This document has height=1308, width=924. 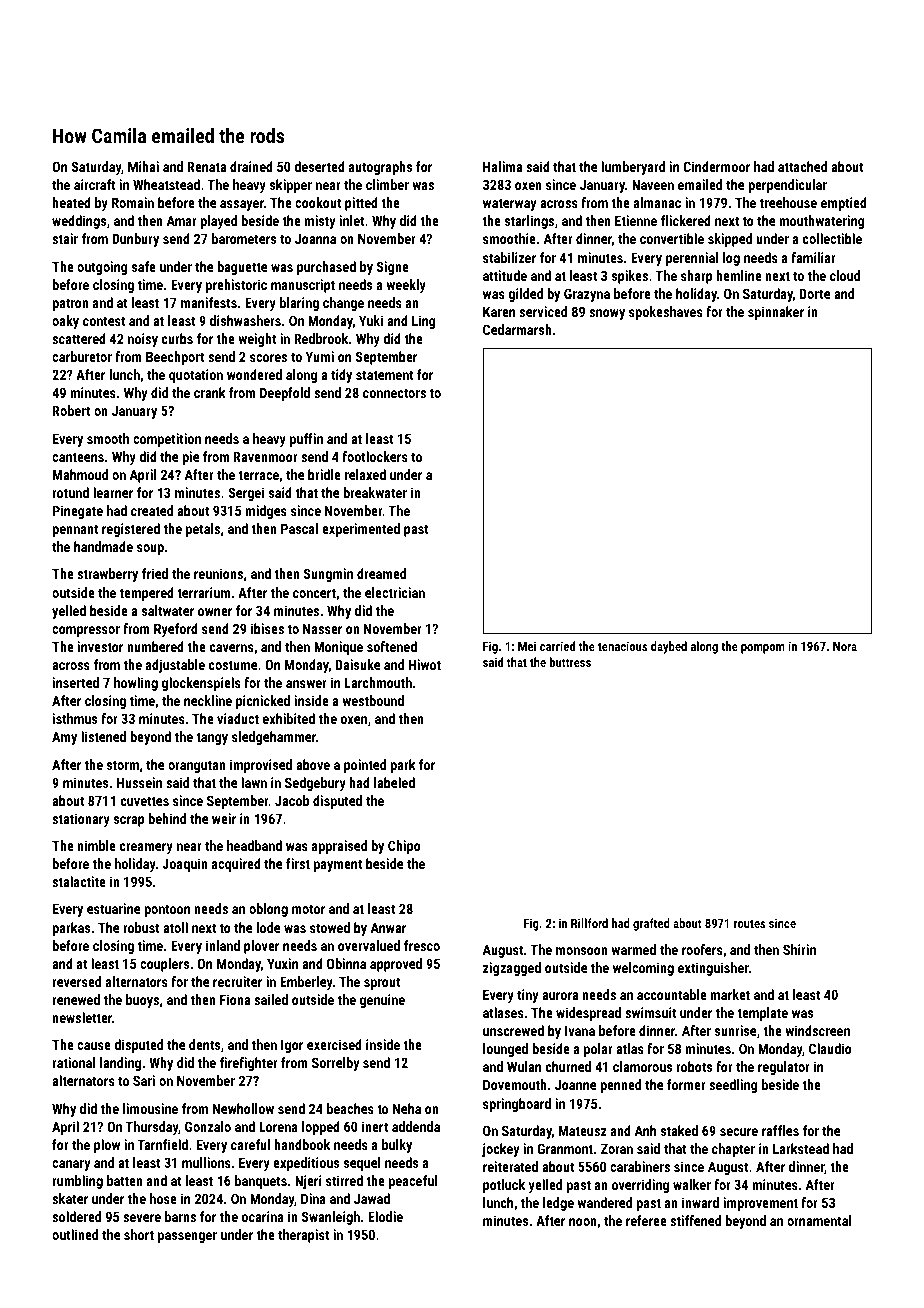 I want to click on Cindermoor, so click(x=716, y=166).
